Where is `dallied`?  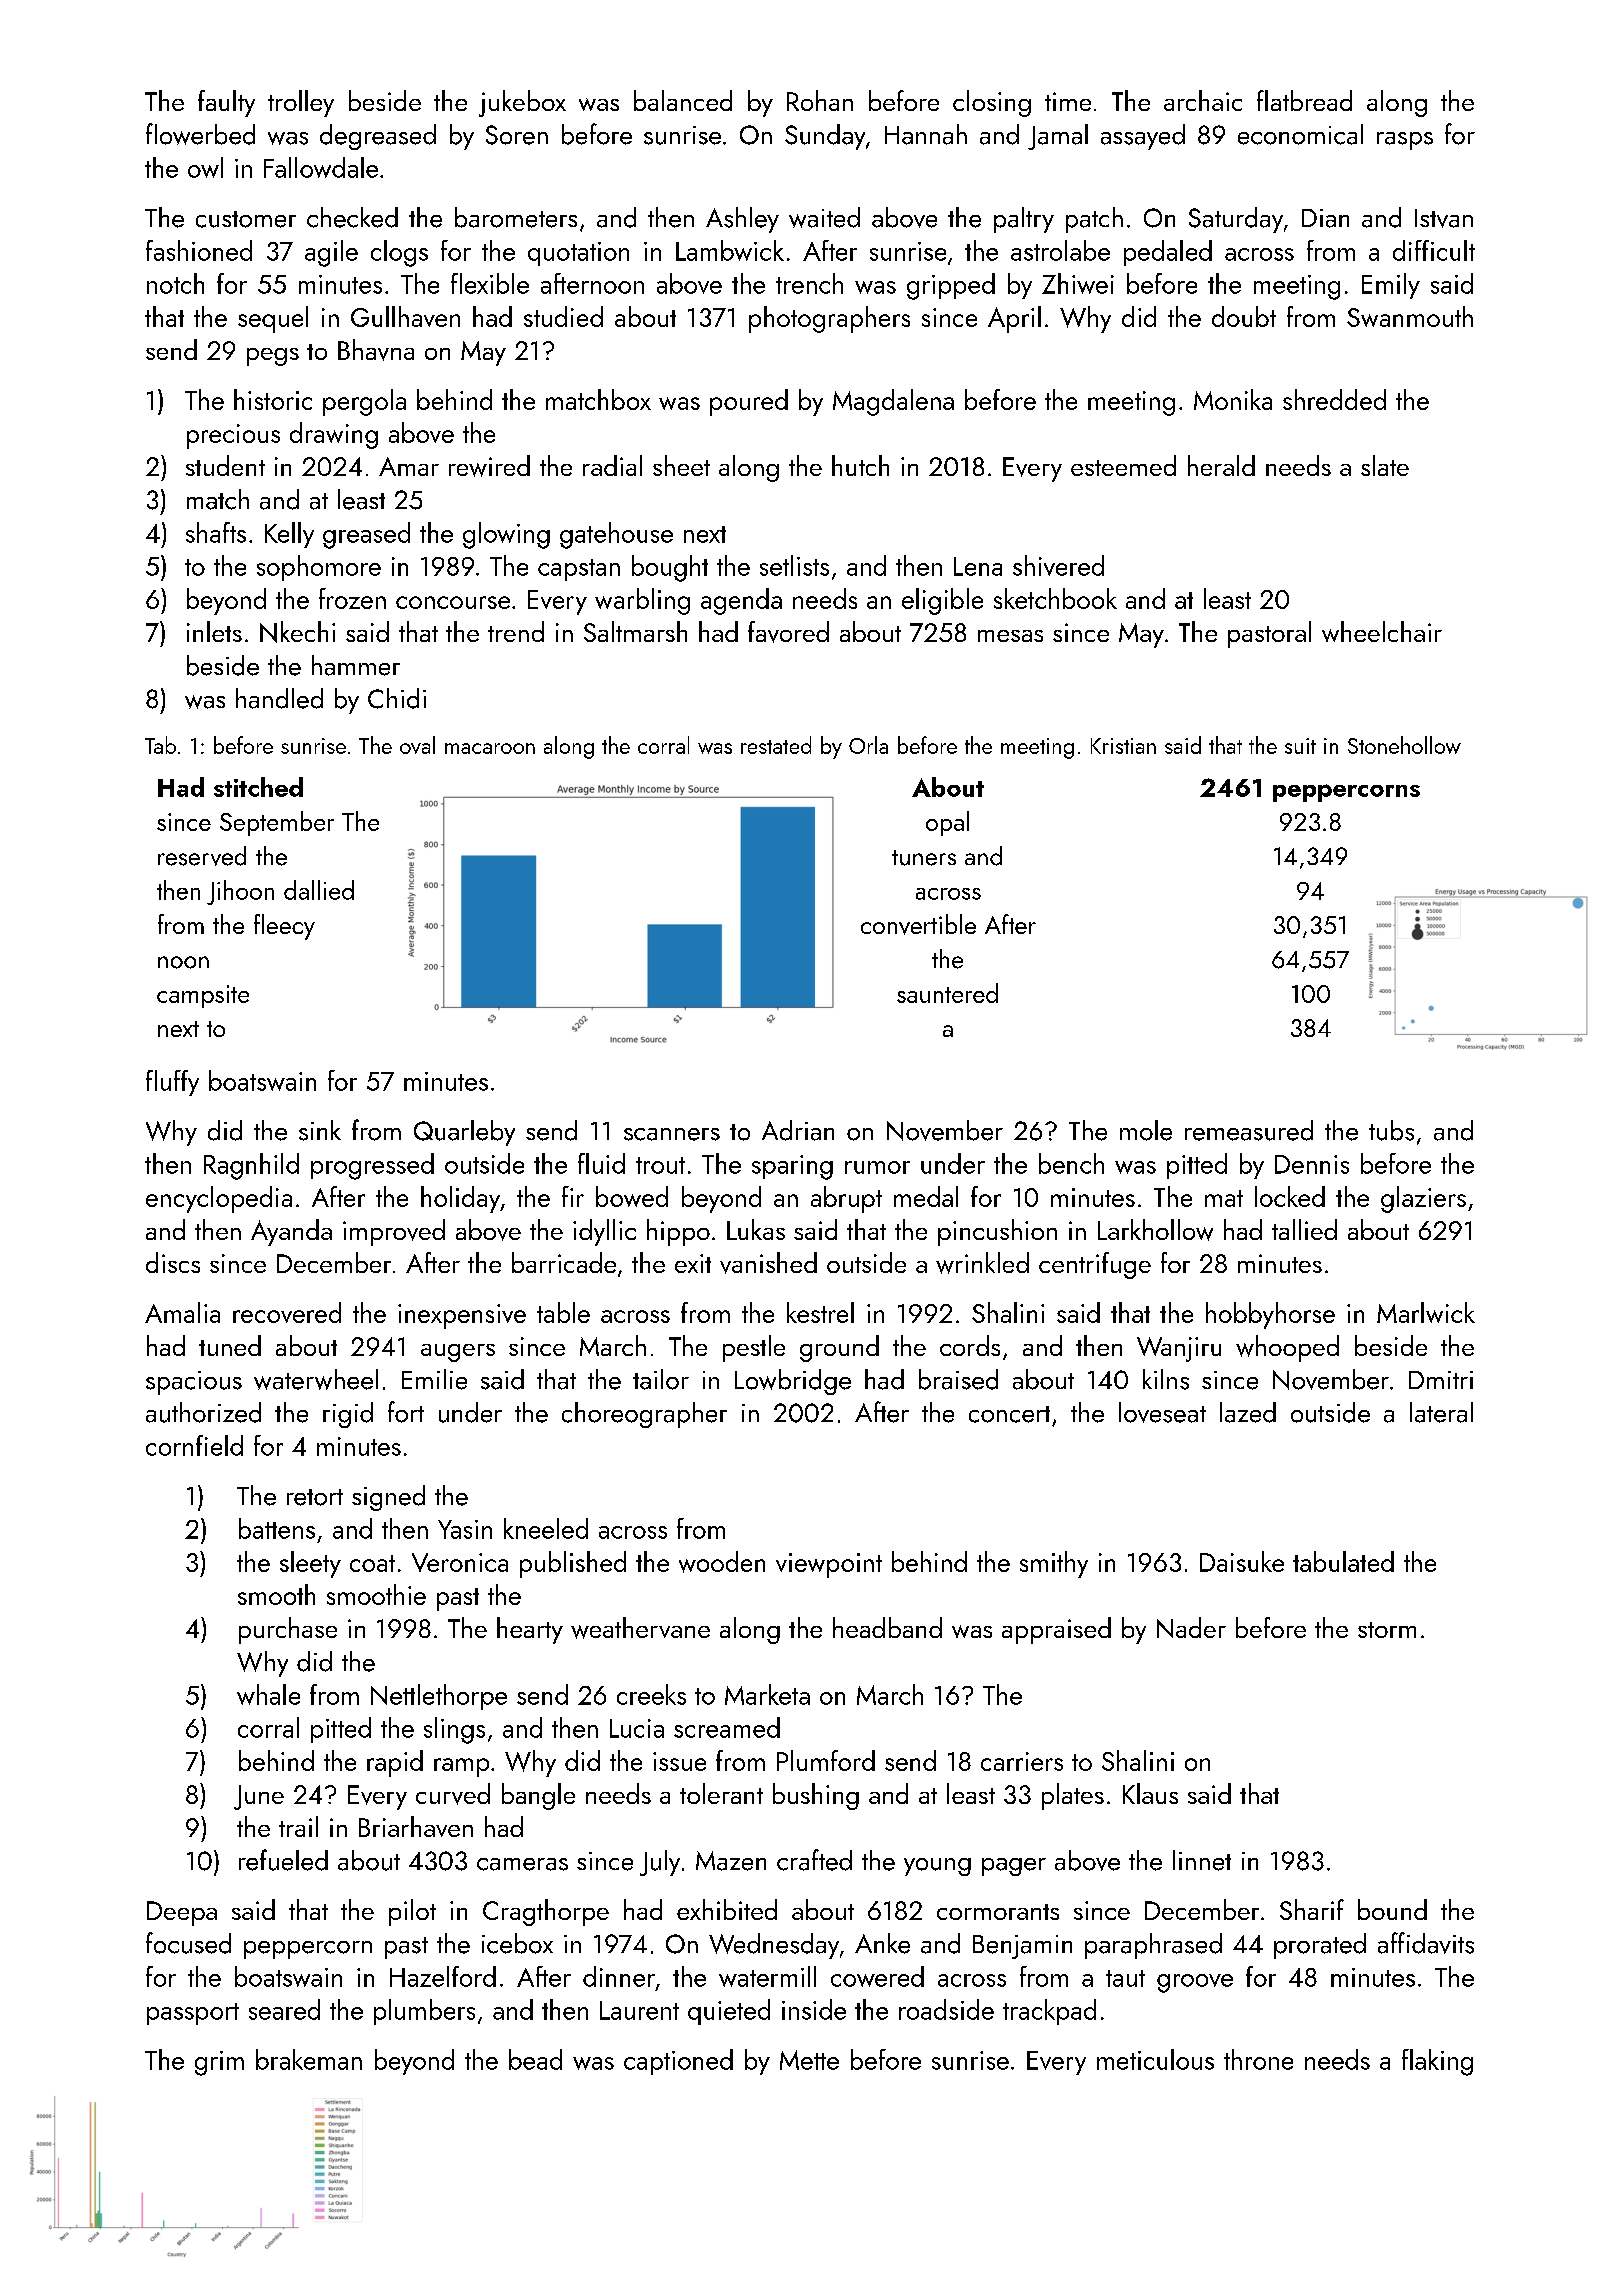
dallied is located at coordinates (319, 890).
